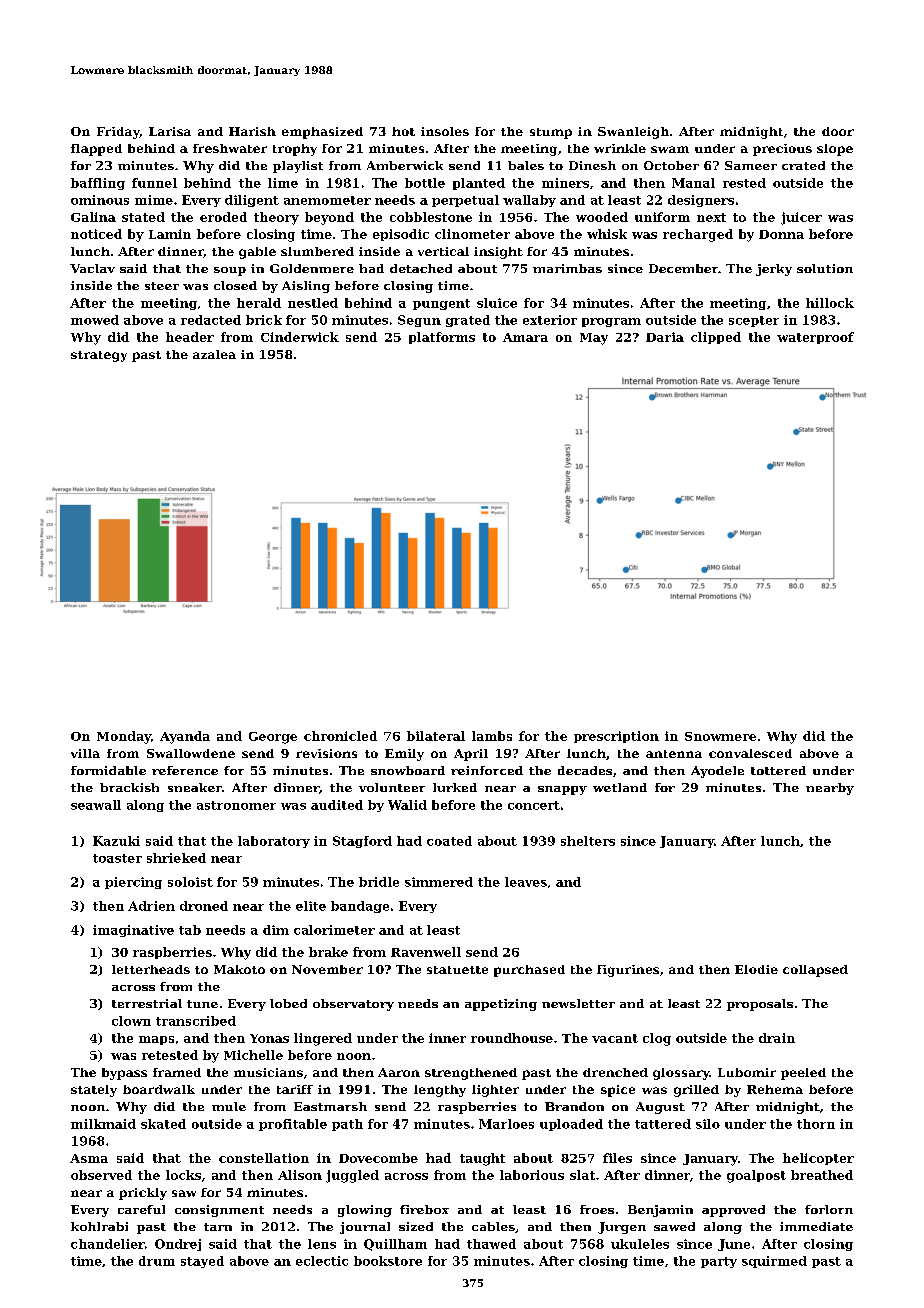 This screenshot has height=1308, width=924. Describe the element at coordinates (441, 304) in the screenshot. I see `pungent` at that location.
